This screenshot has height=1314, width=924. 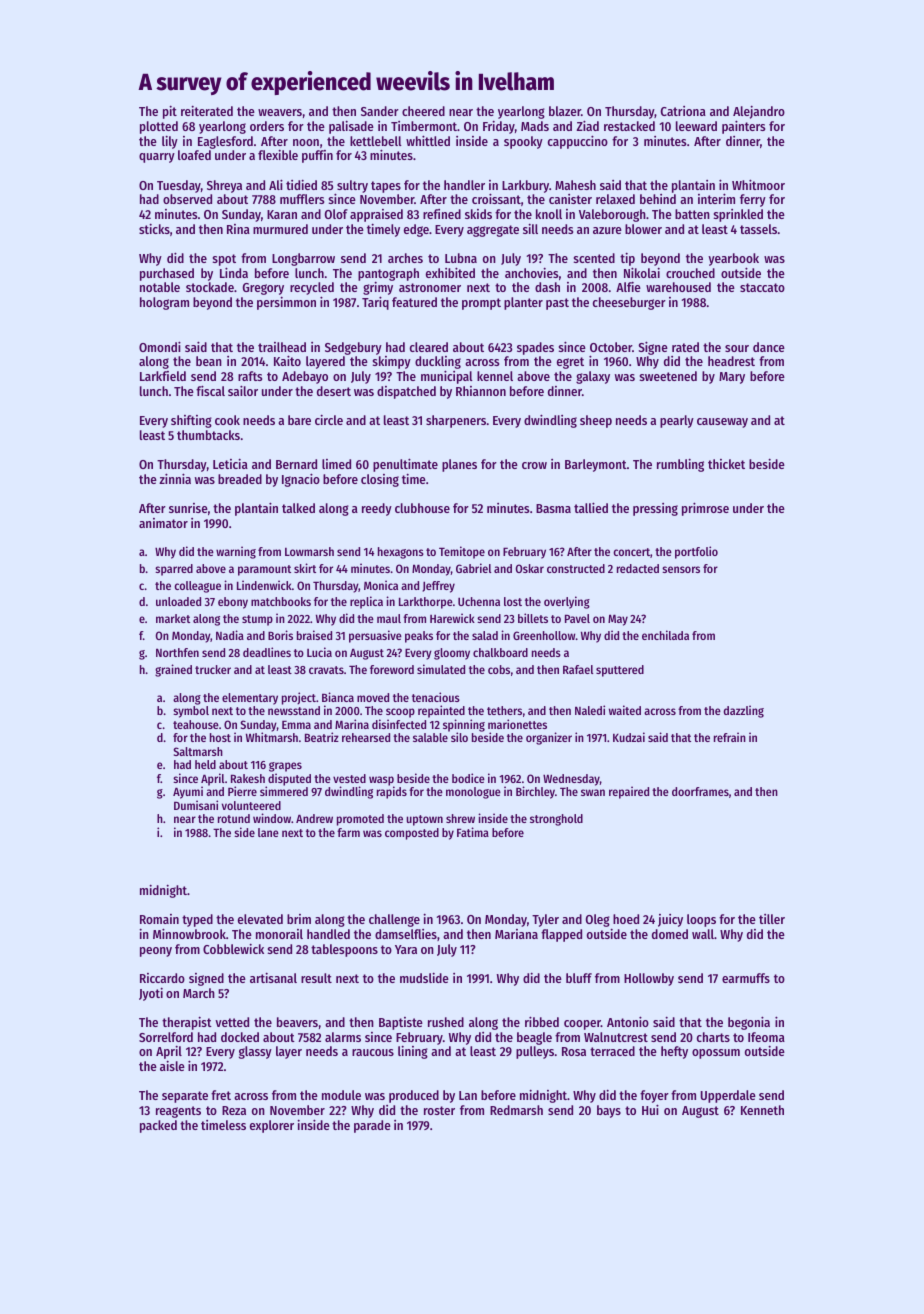 What do you see at coordinates (170, 112) in the screenshot?
I see `pit` at bounding box center [170, 112].
